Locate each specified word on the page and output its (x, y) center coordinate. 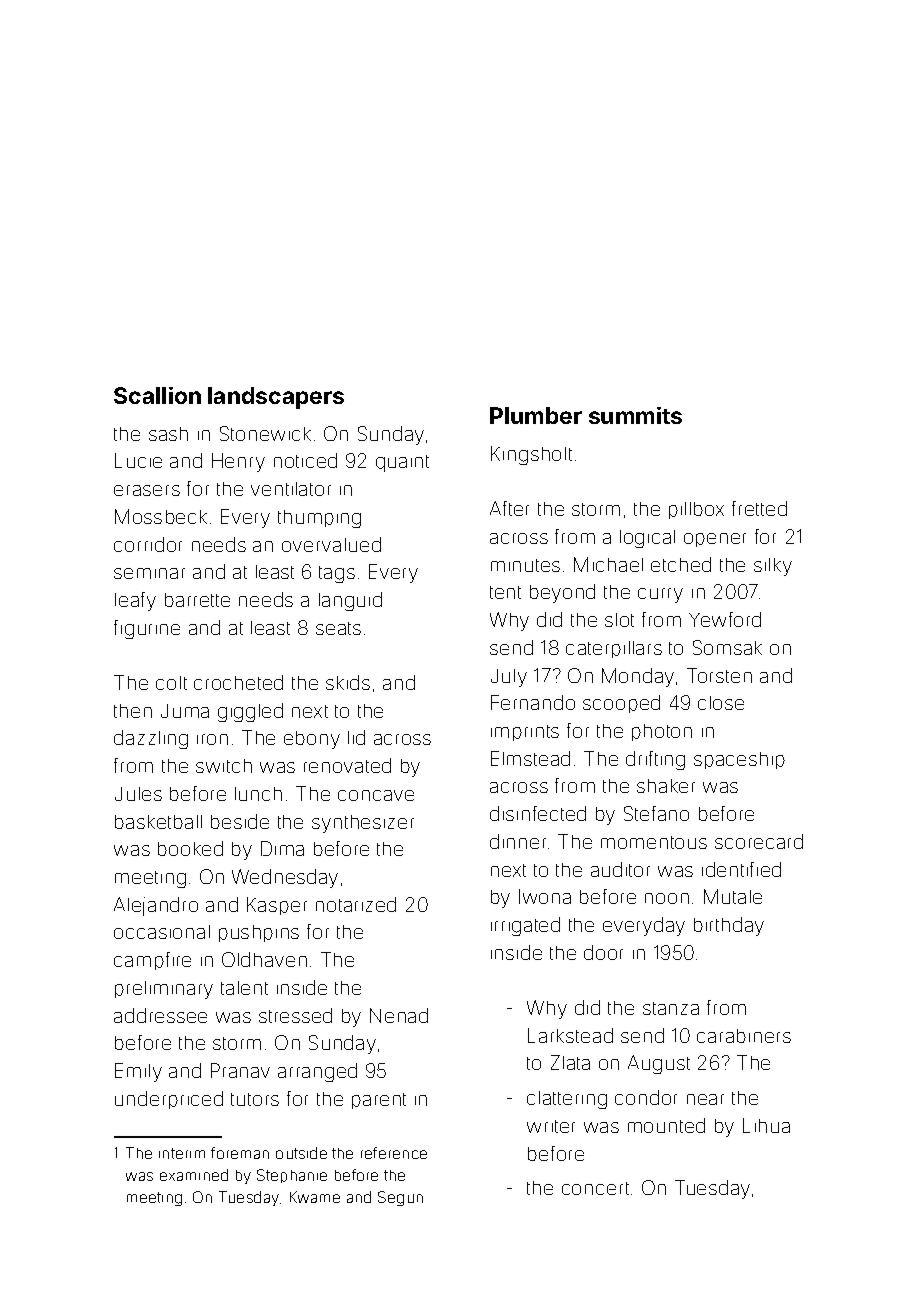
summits (635, 415)
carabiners (744, 1036)
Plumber (536, 415)
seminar (149, 573)
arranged (317, 1072)
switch (224, 766)
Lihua (766, 1125)
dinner (518, 841)
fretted (759, 508)
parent (379, 1101)
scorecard (759, 841)
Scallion (157, 395)
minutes (525, 565)
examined (194, 1175)
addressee (160, 1015)
